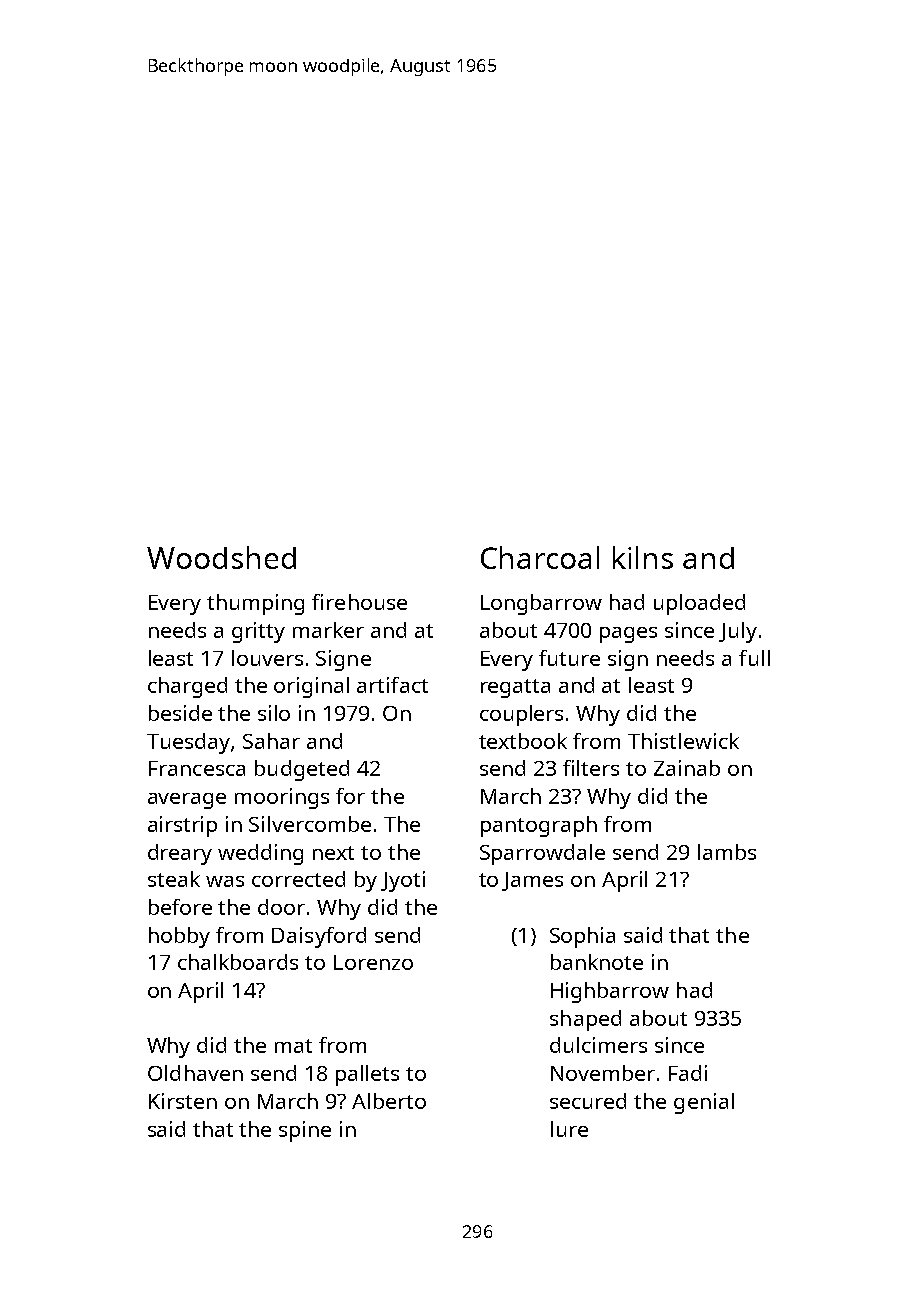 The height and width of the document is (1311, 924). I want to click on Sahar, so click(271, 741).
